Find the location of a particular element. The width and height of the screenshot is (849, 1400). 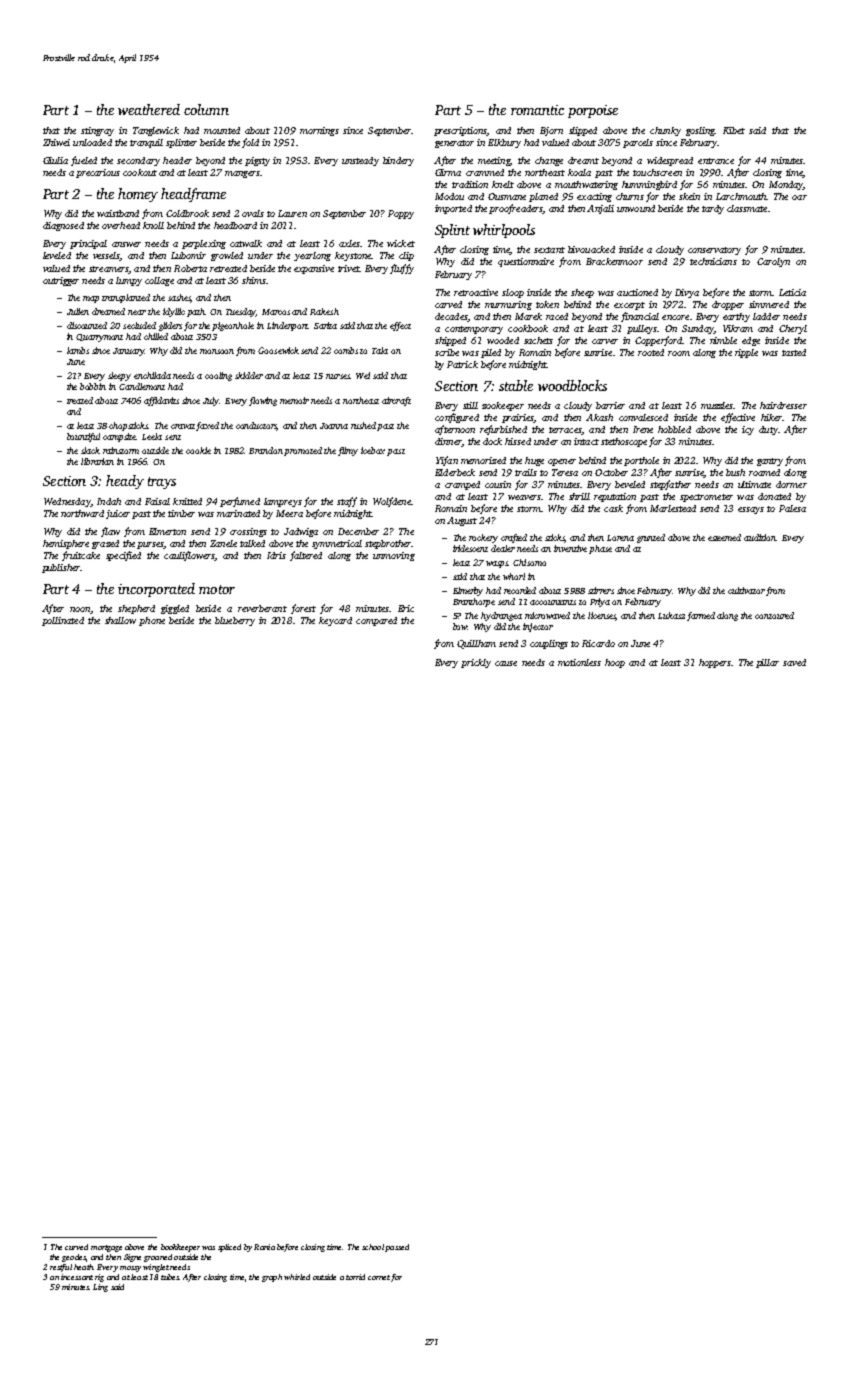

Brackenmoor is located at coordinates (614, 261).
